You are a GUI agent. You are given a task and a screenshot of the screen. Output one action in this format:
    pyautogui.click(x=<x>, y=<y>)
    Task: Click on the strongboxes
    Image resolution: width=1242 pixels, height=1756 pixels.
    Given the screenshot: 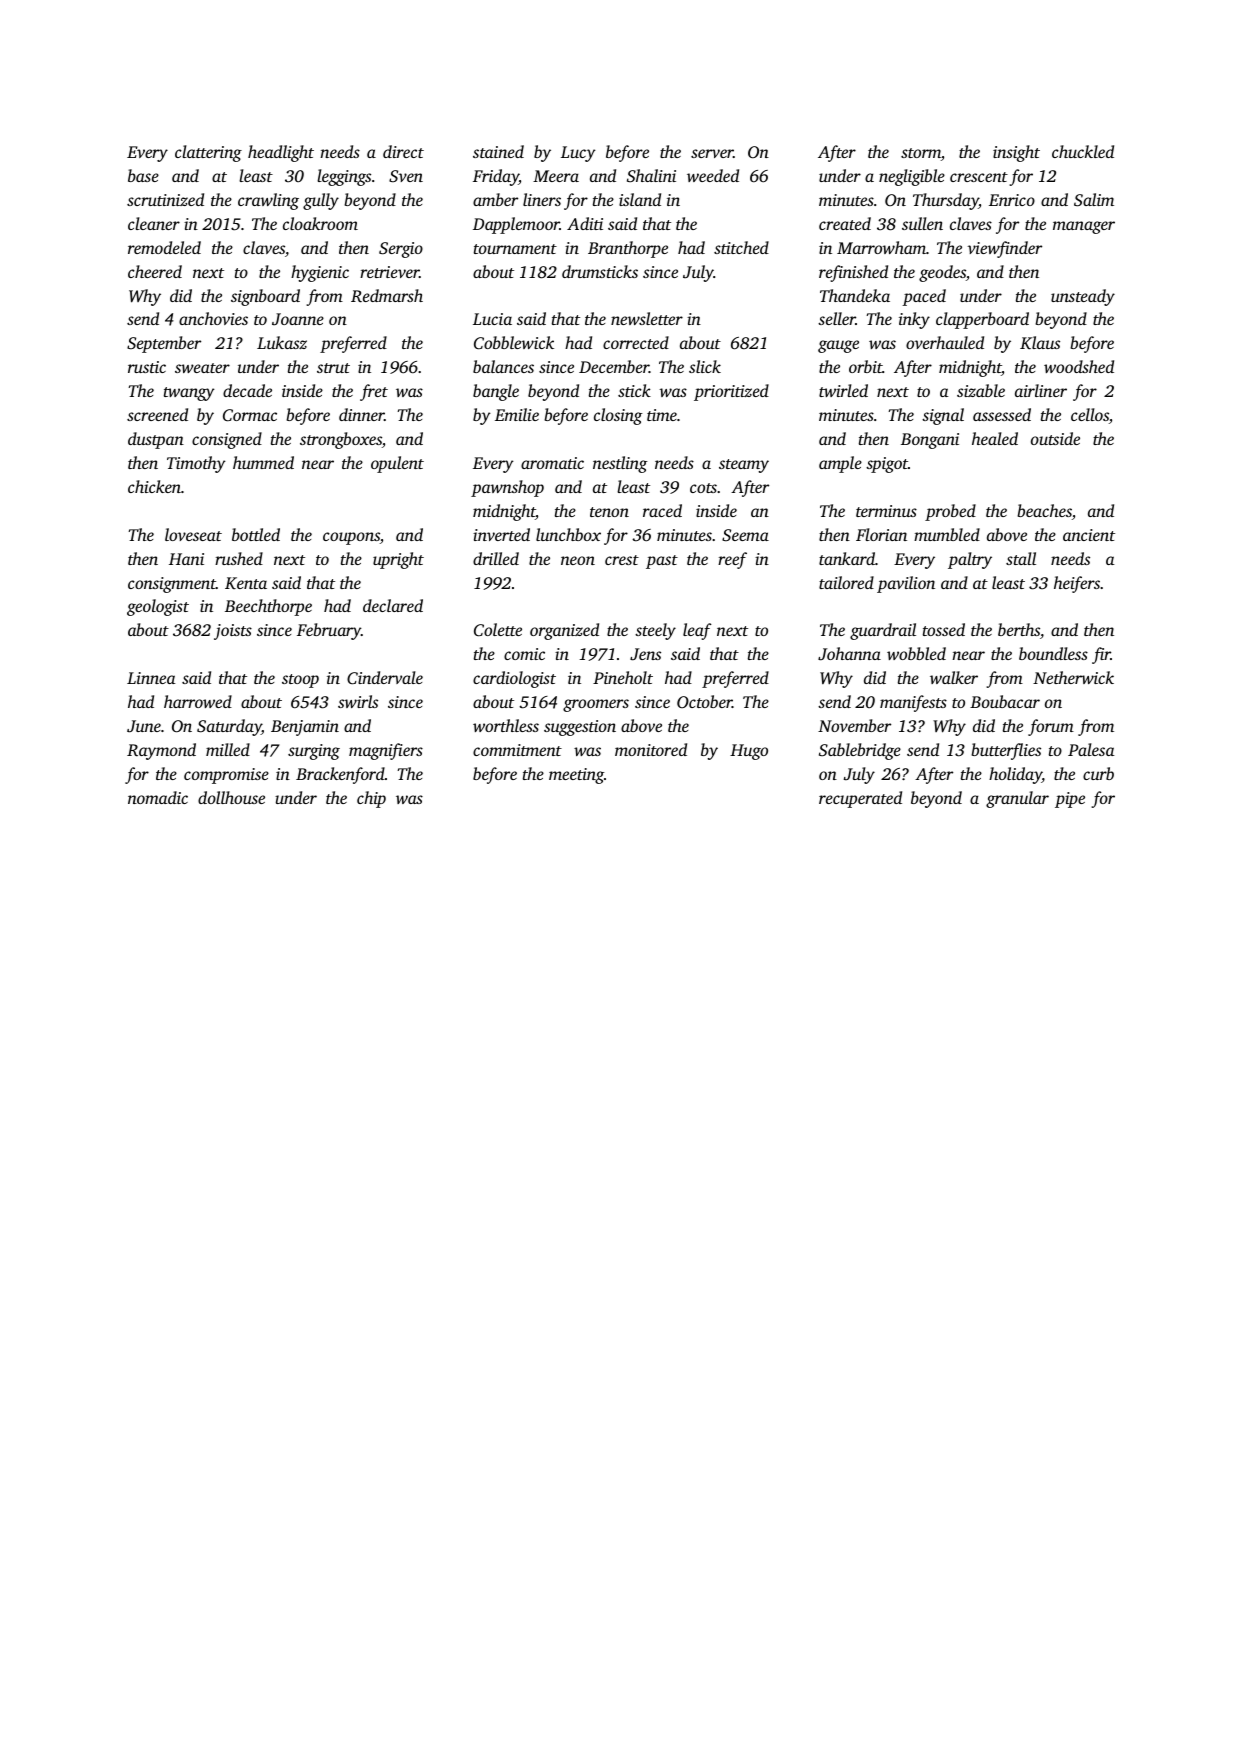 What is the action you would take?
    pyautogui.click(x=341, y=440)
